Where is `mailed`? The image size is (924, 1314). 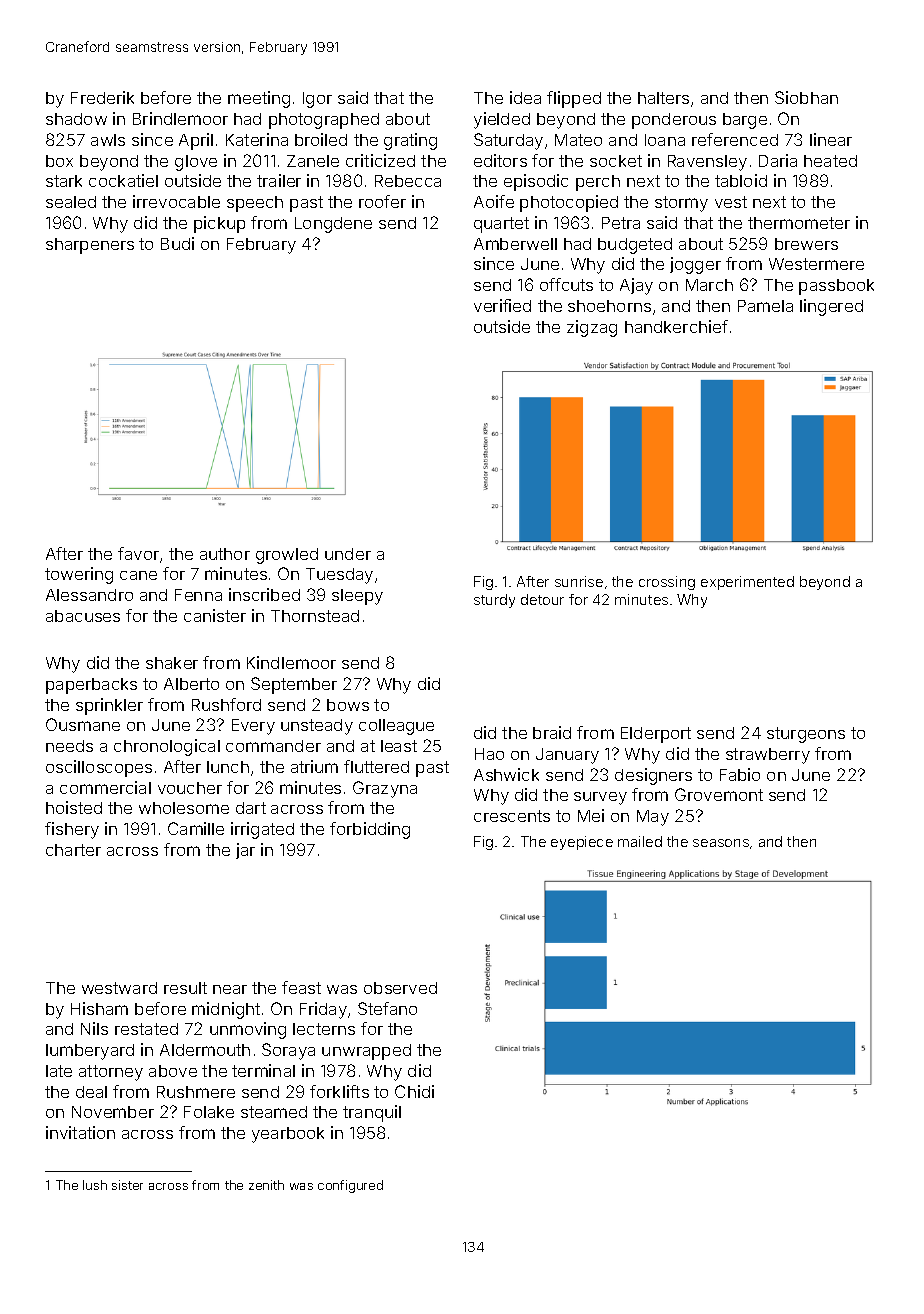
mailed is located at coordinates (640, 841).
